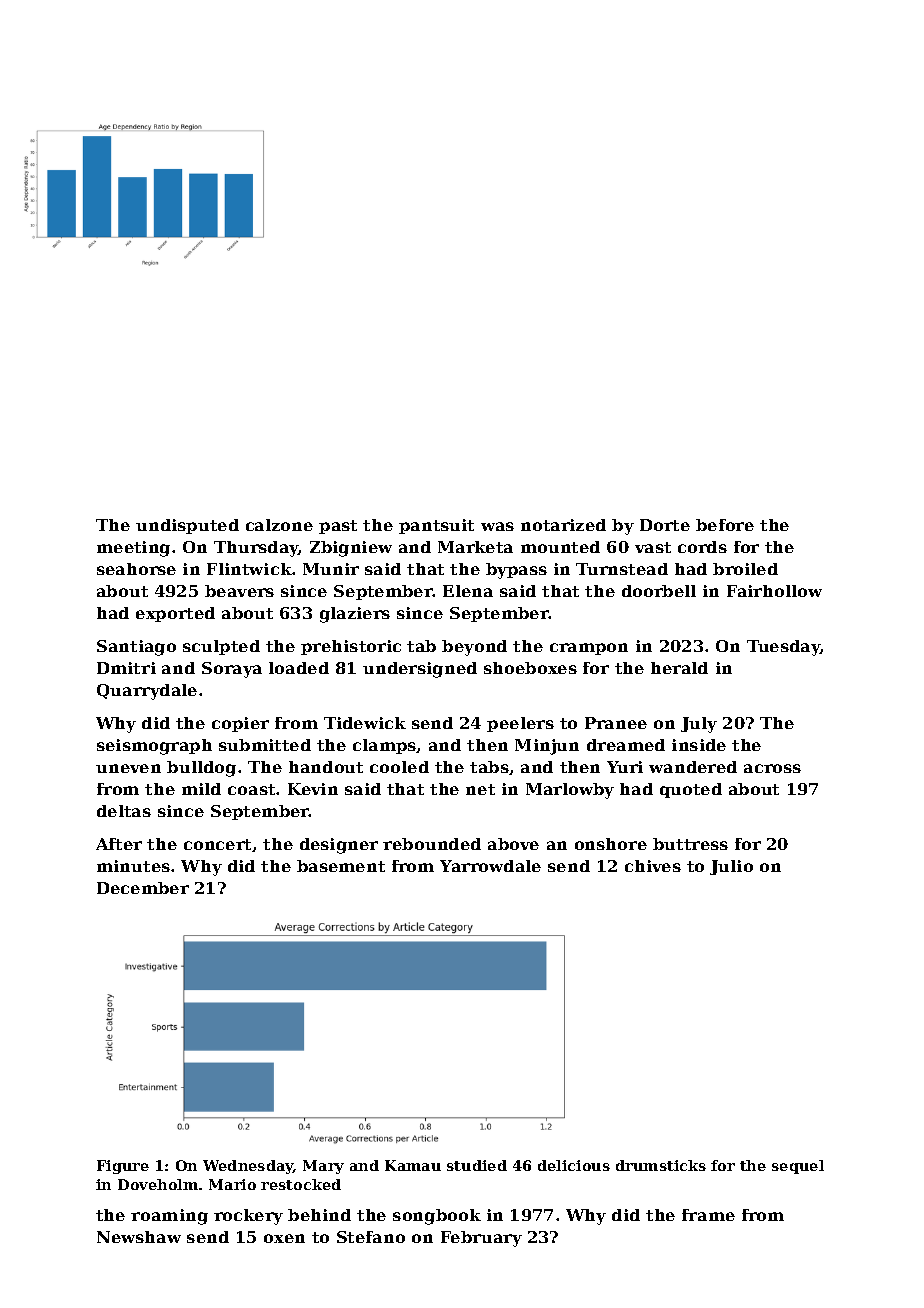 The width and height of the screenshot is (924, 1308). What do you see at coordinates (731, 867) in the screenshot?
I see `Julio` at bounding box center [731, 867].
